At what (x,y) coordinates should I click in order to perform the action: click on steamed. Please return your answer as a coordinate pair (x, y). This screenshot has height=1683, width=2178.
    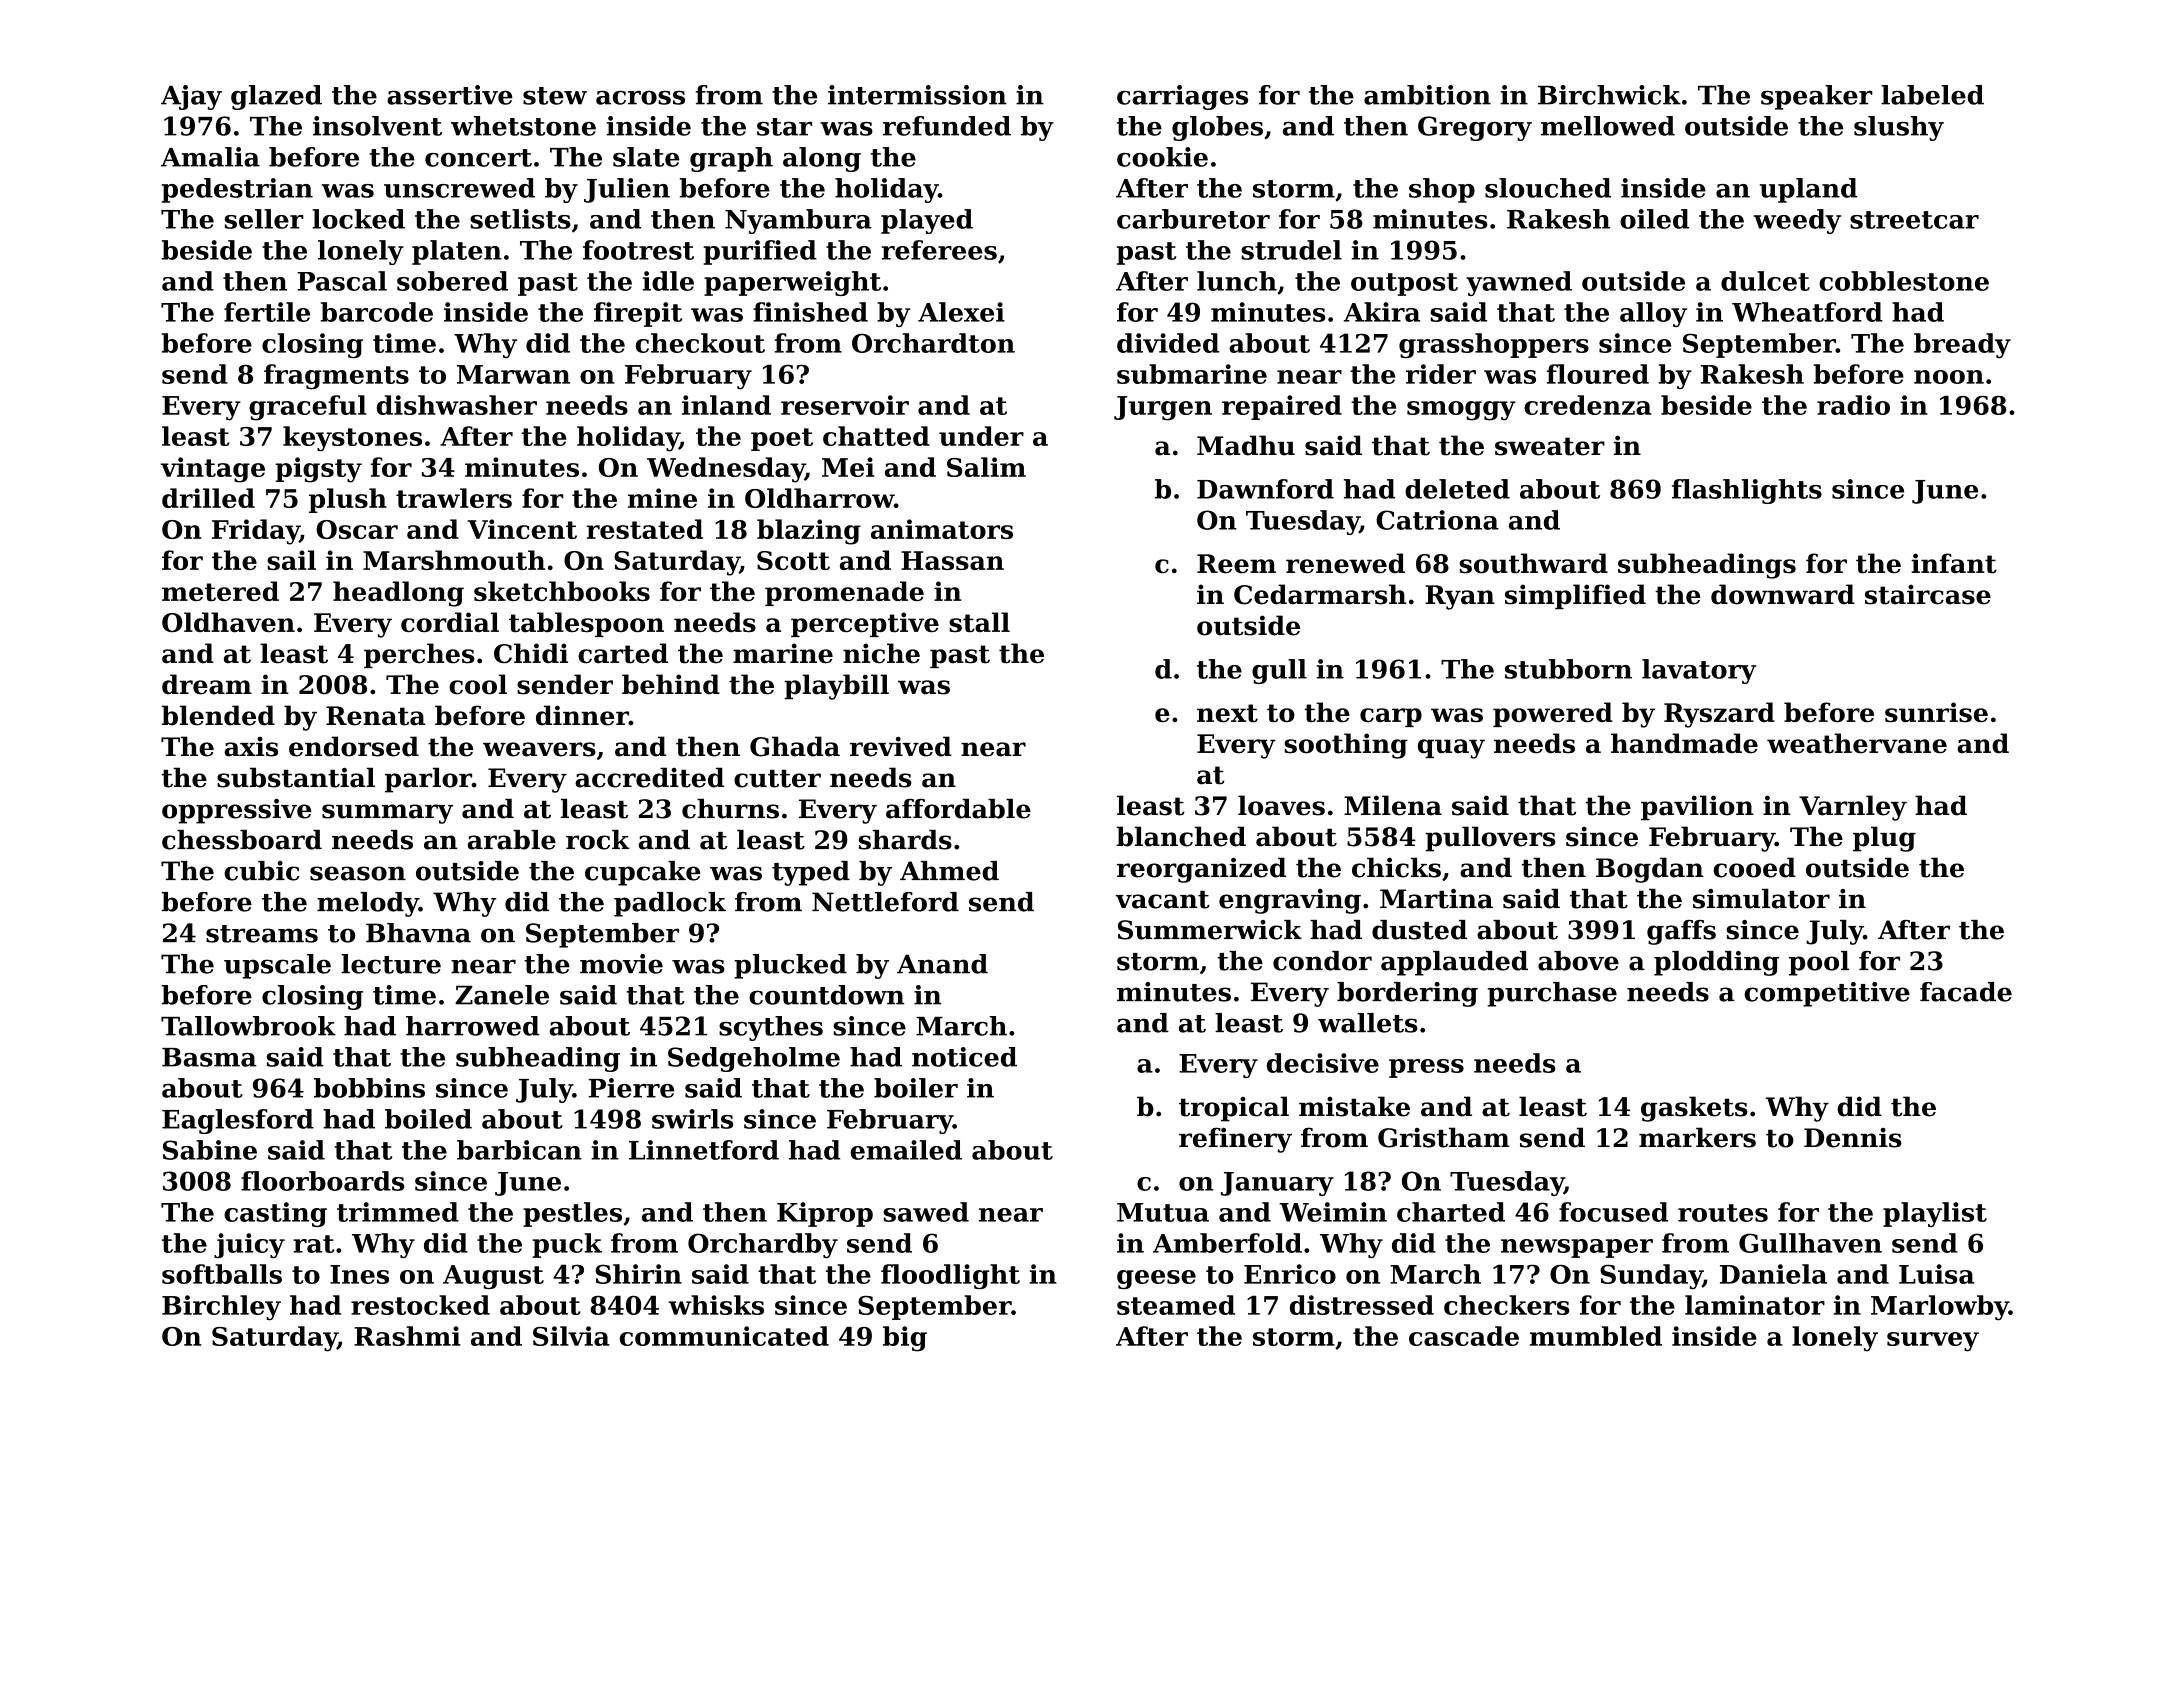
    Looking at the image, I should click on (1176, 1305).
